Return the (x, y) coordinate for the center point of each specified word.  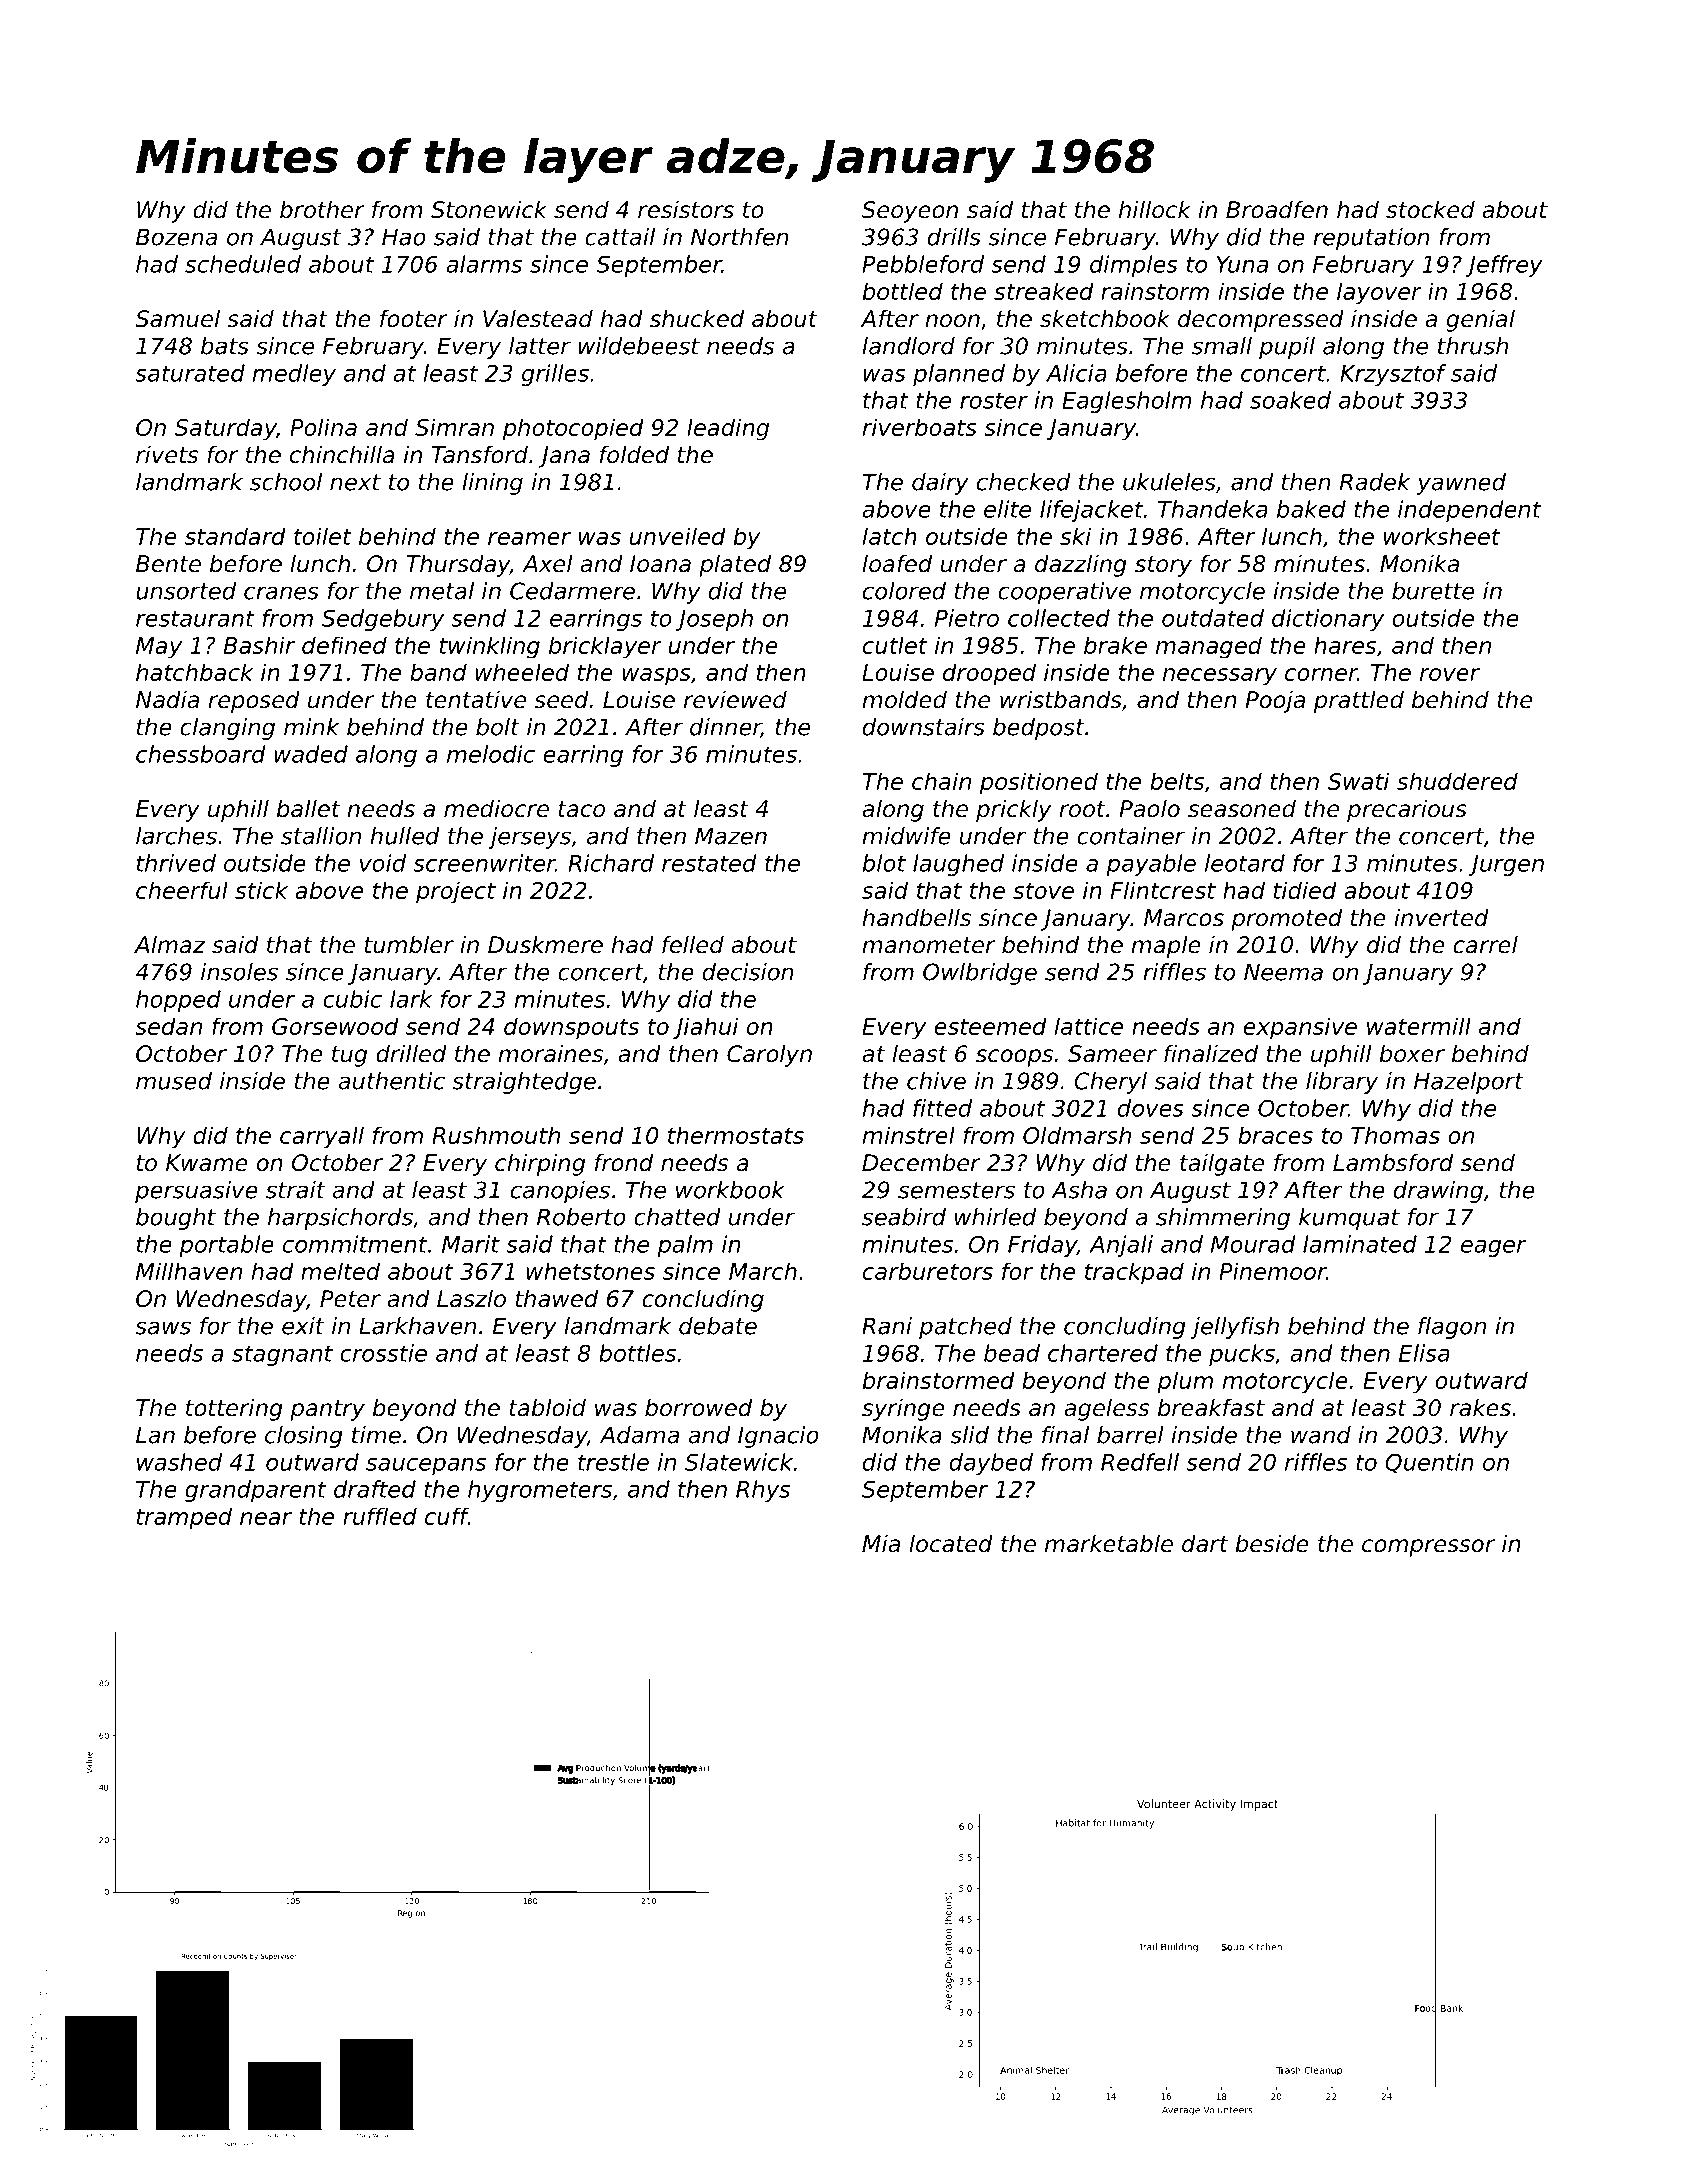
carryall (322, 1137)
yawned (1461, 484)
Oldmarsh (1077, 1135)
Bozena (176, 237)
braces (1275, 1135)
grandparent (255, 1491)
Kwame (207, 1163)
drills (954, 237)
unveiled (678, 536)
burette (1433, 591)
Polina (323, 427)
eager (1494, 1248)
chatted (677, 1217)
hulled (405, 836)
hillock (1155, 210)
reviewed (735, 700)
